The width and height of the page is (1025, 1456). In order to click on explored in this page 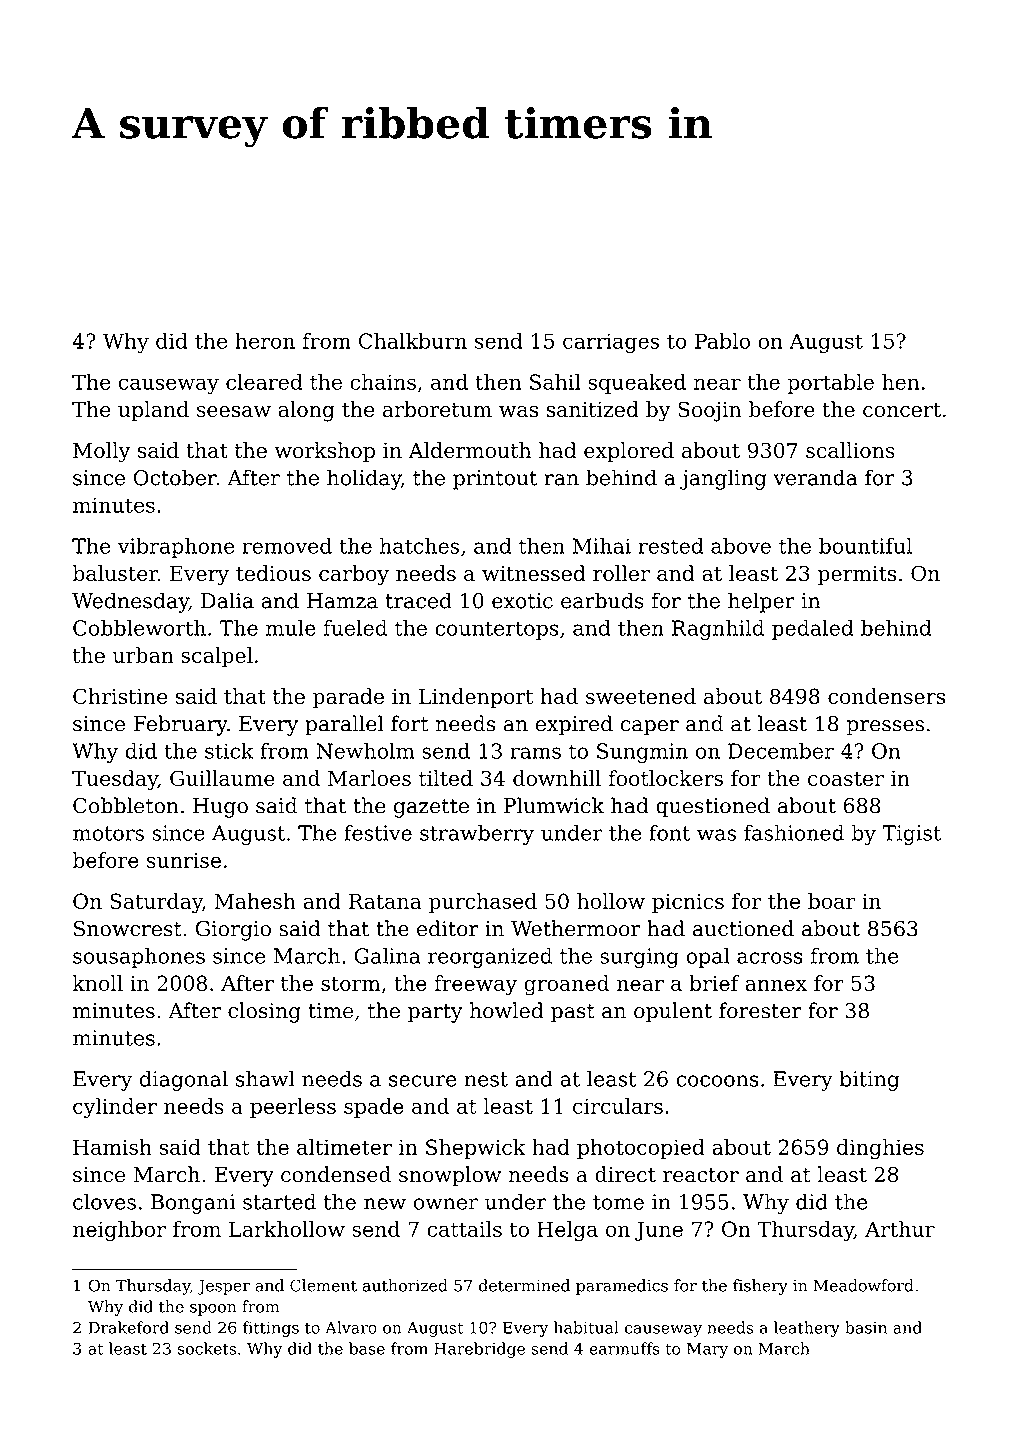, I will do `click(629, 452)`.
